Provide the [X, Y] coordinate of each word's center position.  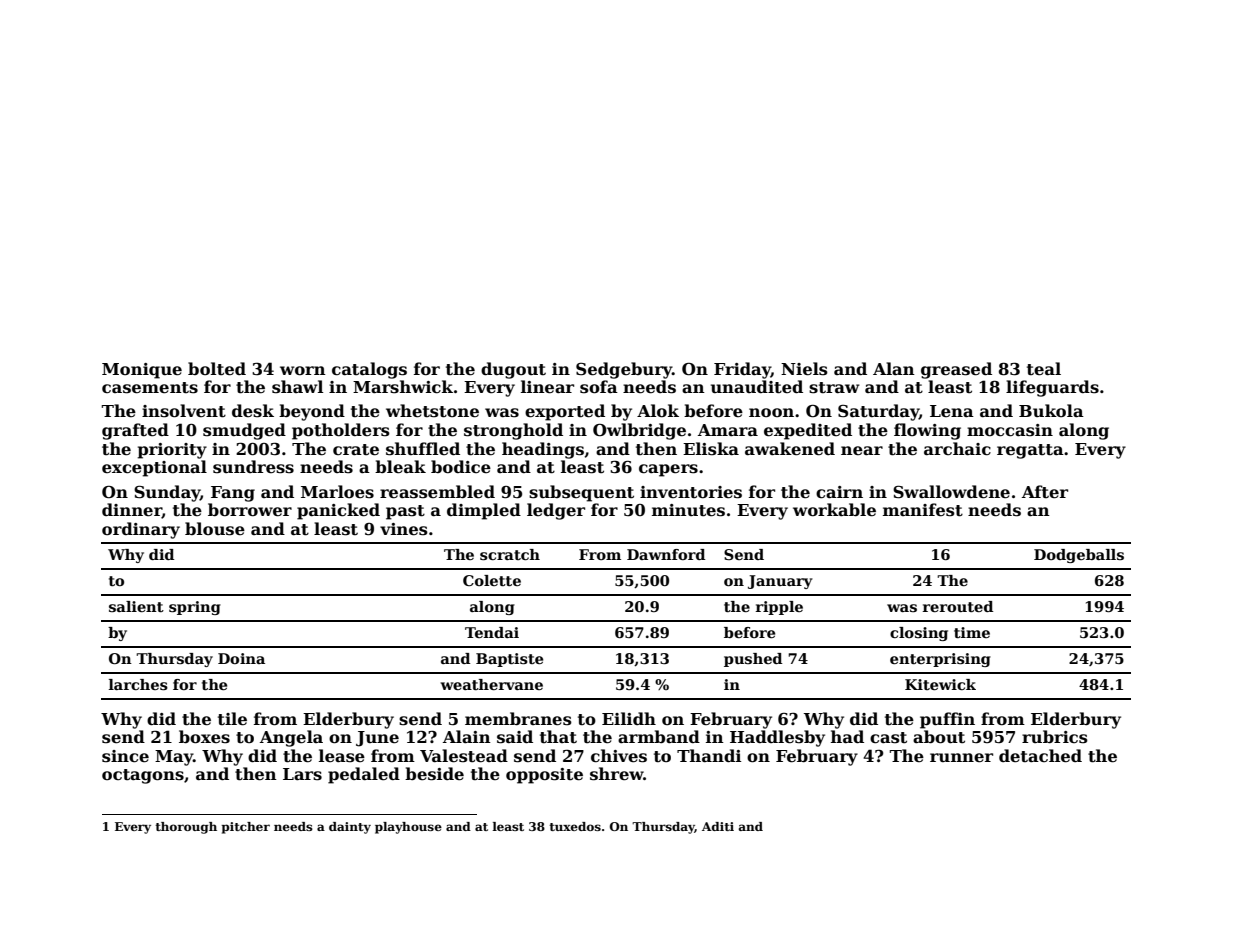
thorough [186, 828]
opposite [544, 776]
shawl [297, 387]
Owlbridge [639, 431]
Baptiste [509, 660]
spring [195, 608]
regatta [1030, 451]
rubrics [1055, 737]
